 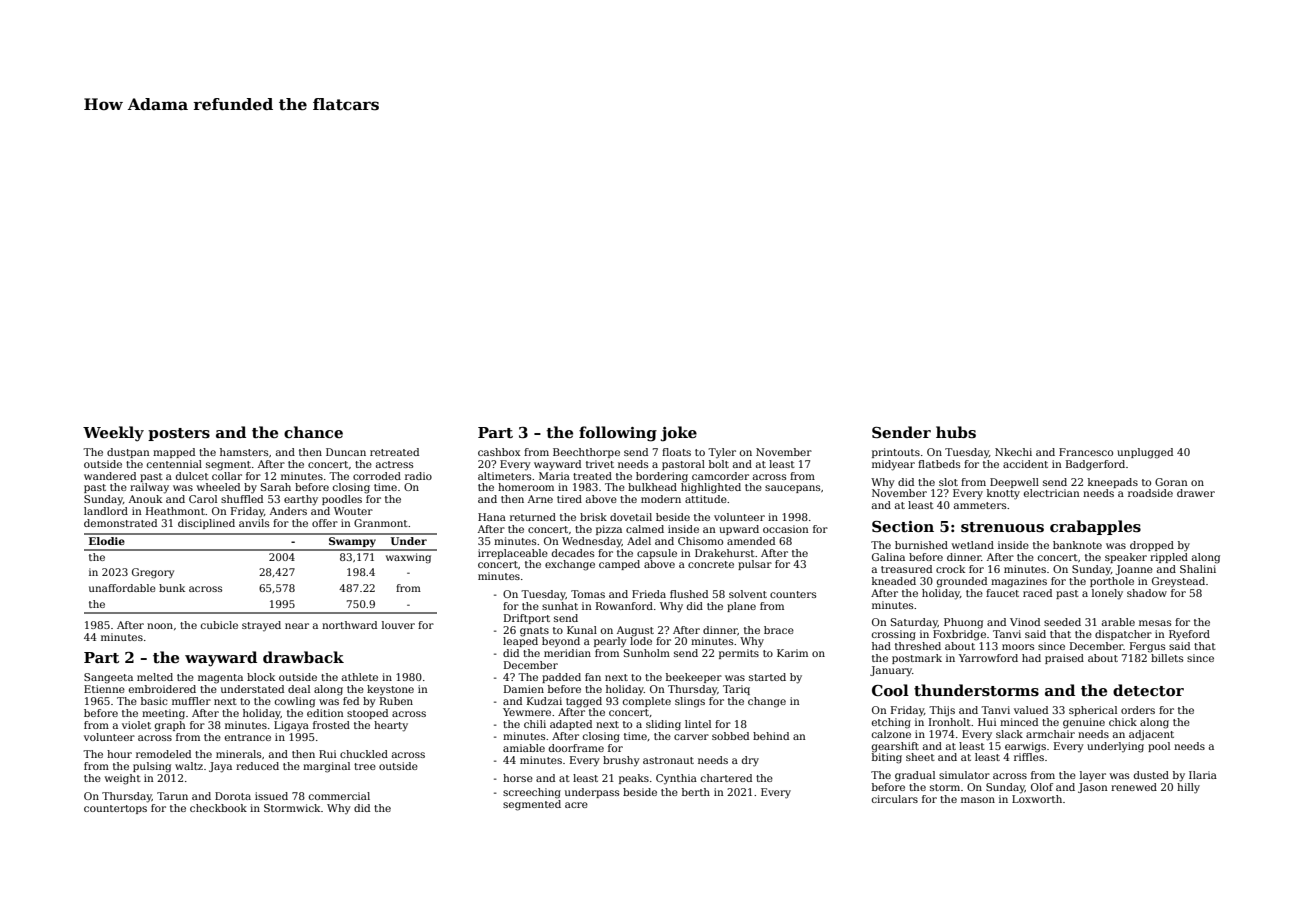 What do you see at coordinates (895, 799) in the page?
I see `circulars` at bounding box center [895, 799].
